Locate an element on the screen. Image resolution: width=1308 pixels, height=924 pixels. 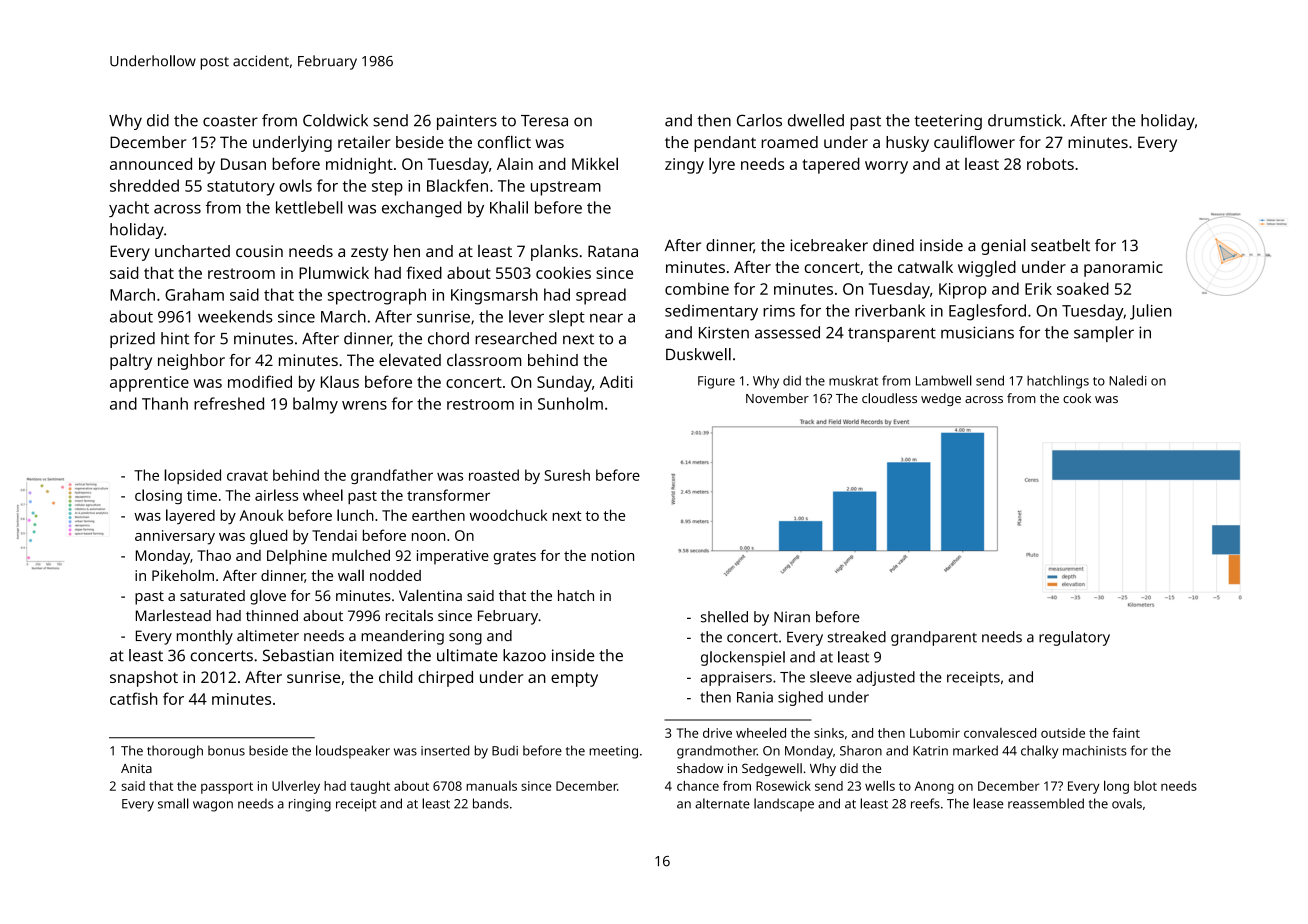
Naledi is located at coordinates (1128, 380).
